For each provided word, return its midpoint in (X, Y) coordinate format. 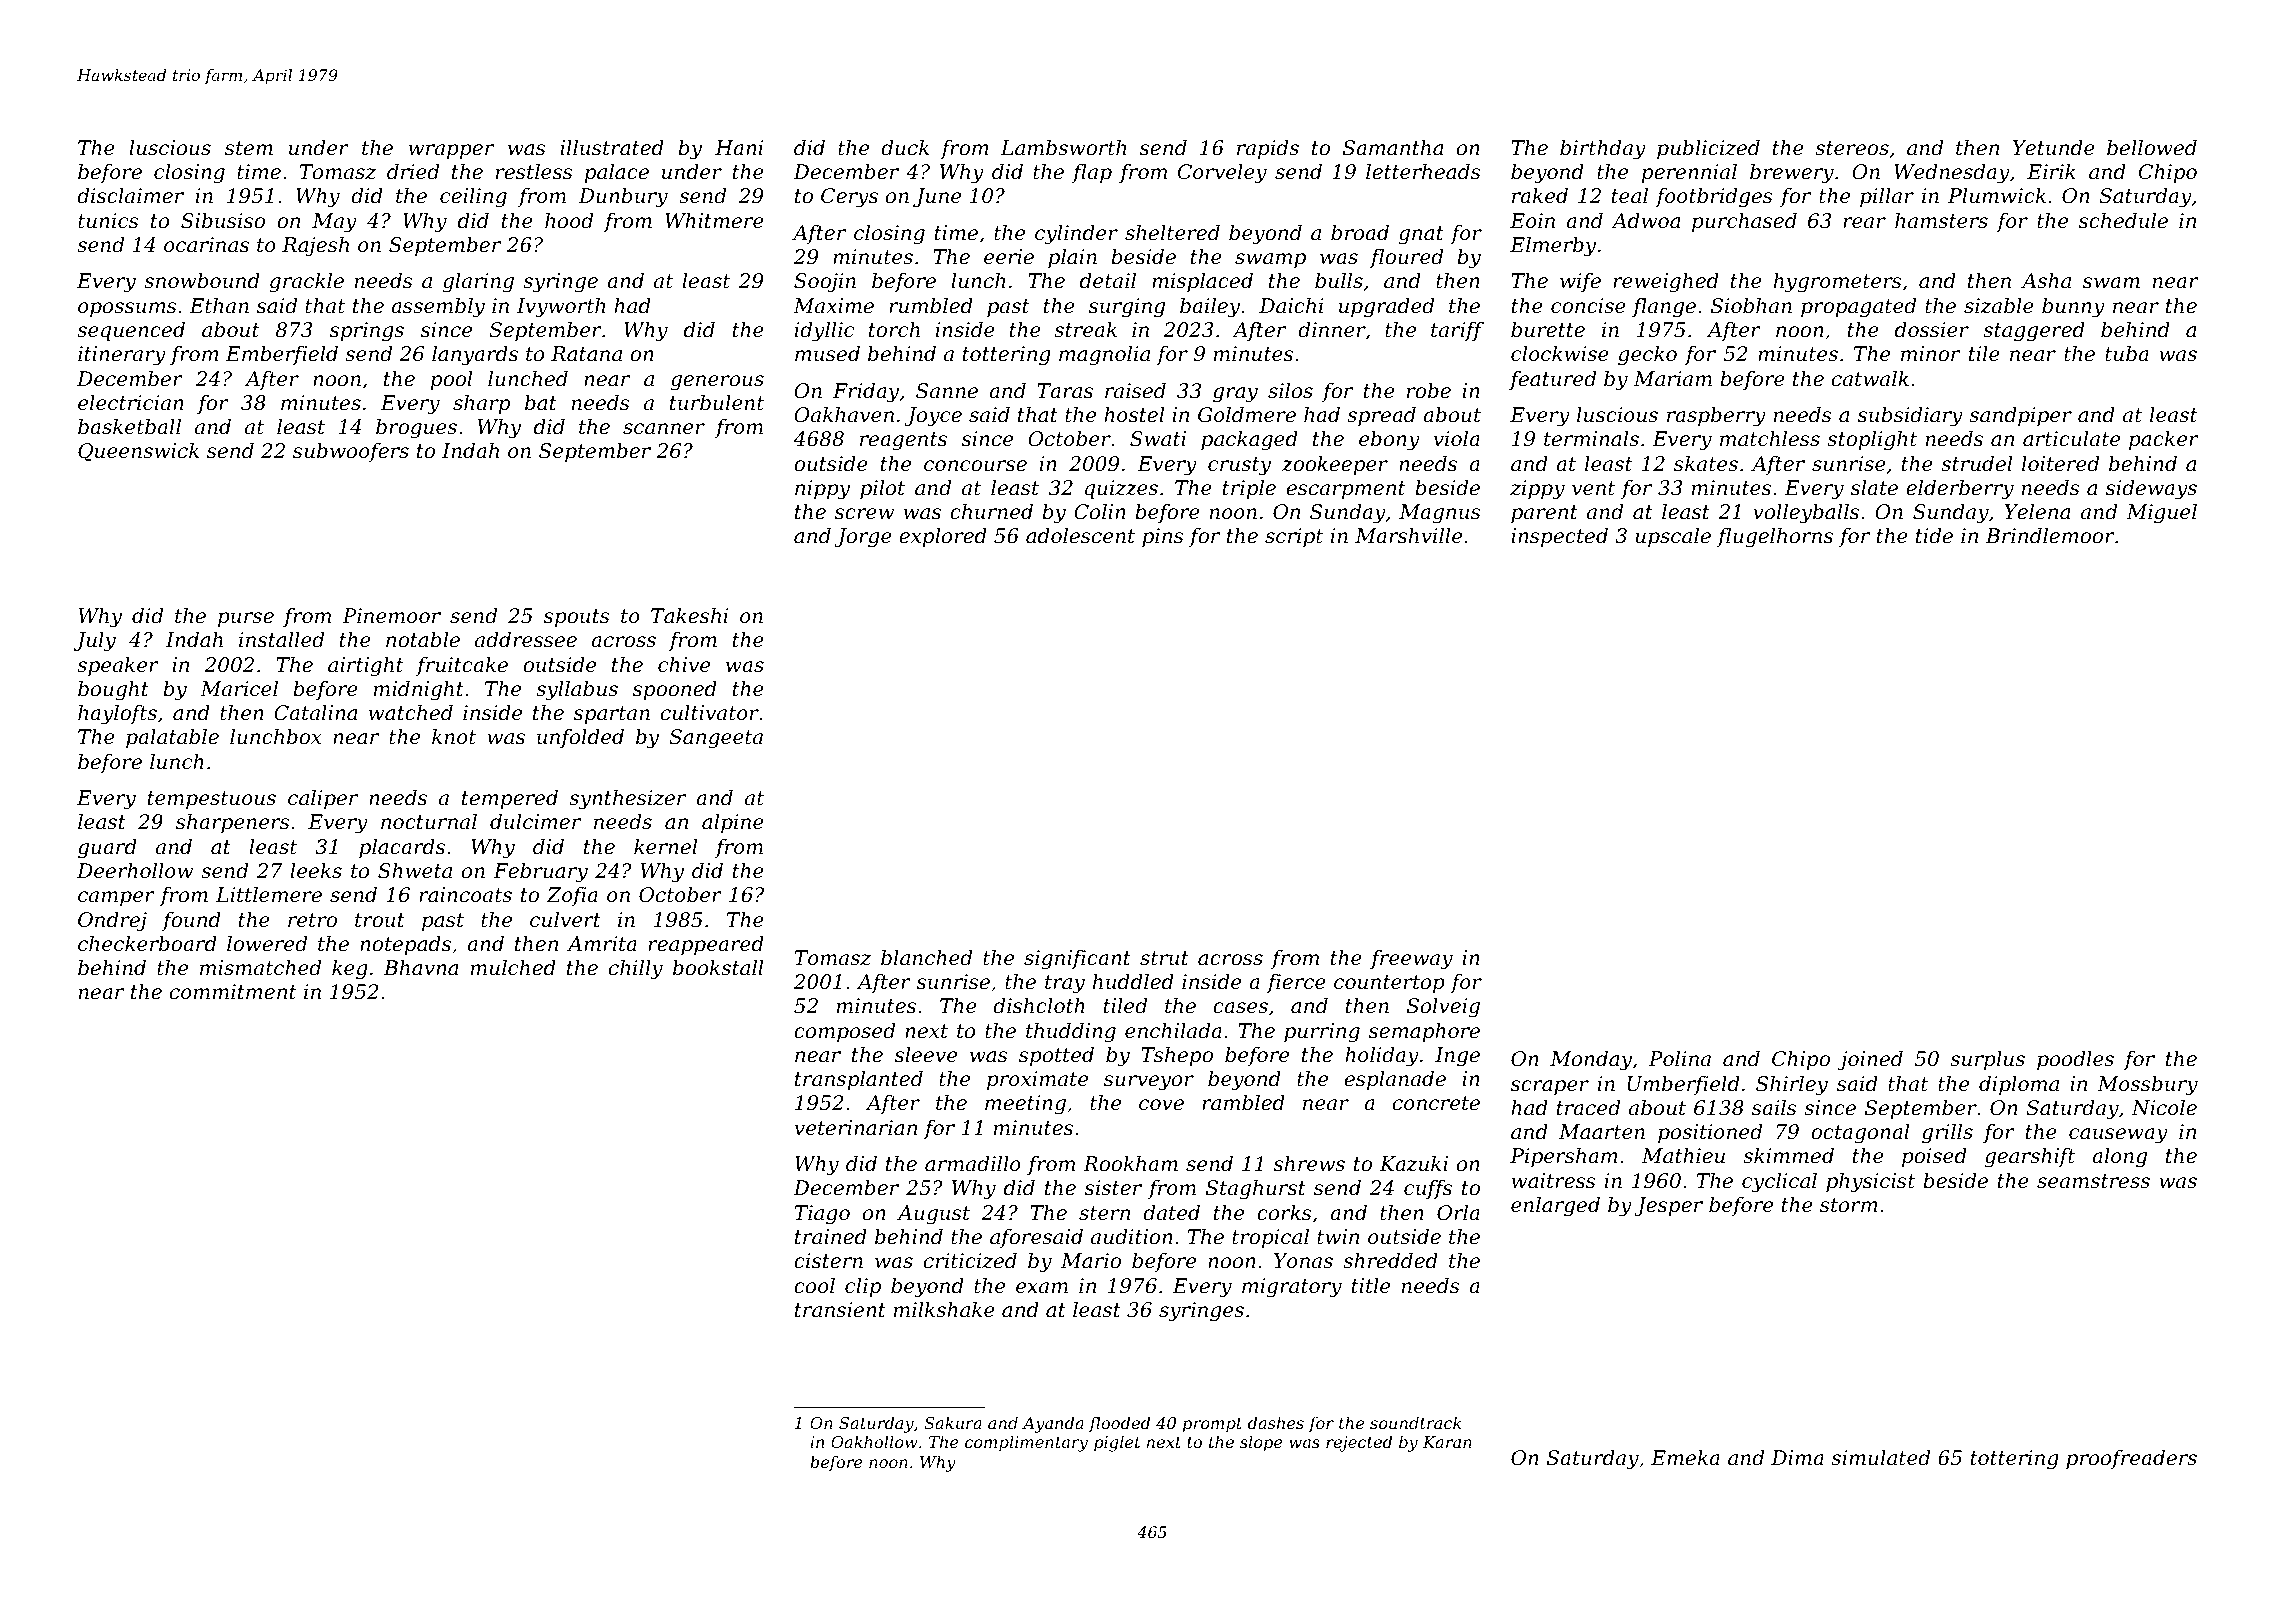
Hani (739, 147)
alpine (733, 823)
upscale (1673, 537)
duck (905, 147)
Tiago (822, 1215)
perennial (1689, 173)
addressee (526, 639)
